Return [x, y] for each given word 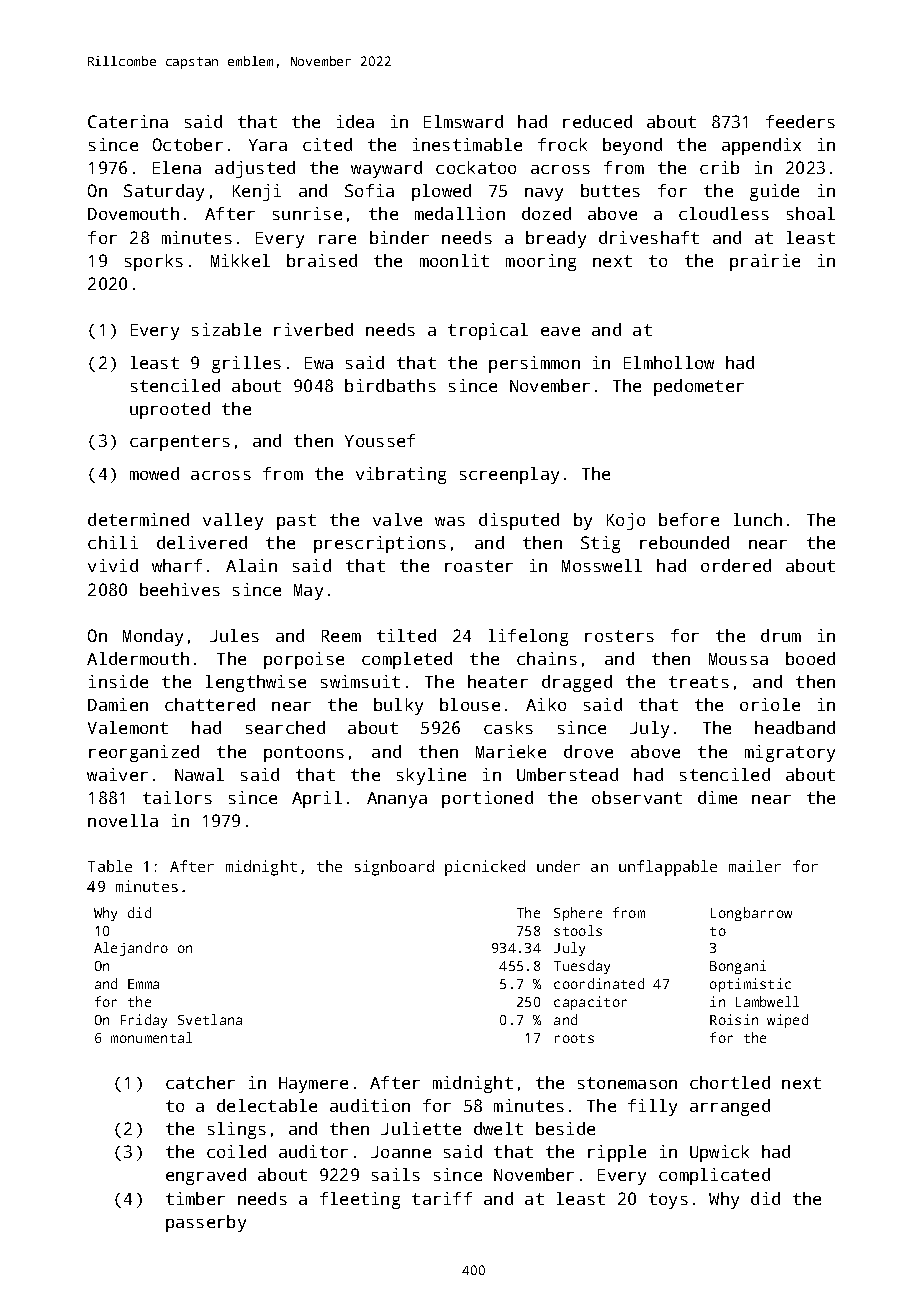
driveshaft [649, 237]
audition [370, 1105]
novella [123, 820]
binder [399, 237]
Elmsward [463, 121]
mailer [755, 866]
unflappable [668, 868]
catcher [200, 1082]
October [188, 144]
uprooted [170, 410]
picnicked [485, 868]
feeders [800, 121]
